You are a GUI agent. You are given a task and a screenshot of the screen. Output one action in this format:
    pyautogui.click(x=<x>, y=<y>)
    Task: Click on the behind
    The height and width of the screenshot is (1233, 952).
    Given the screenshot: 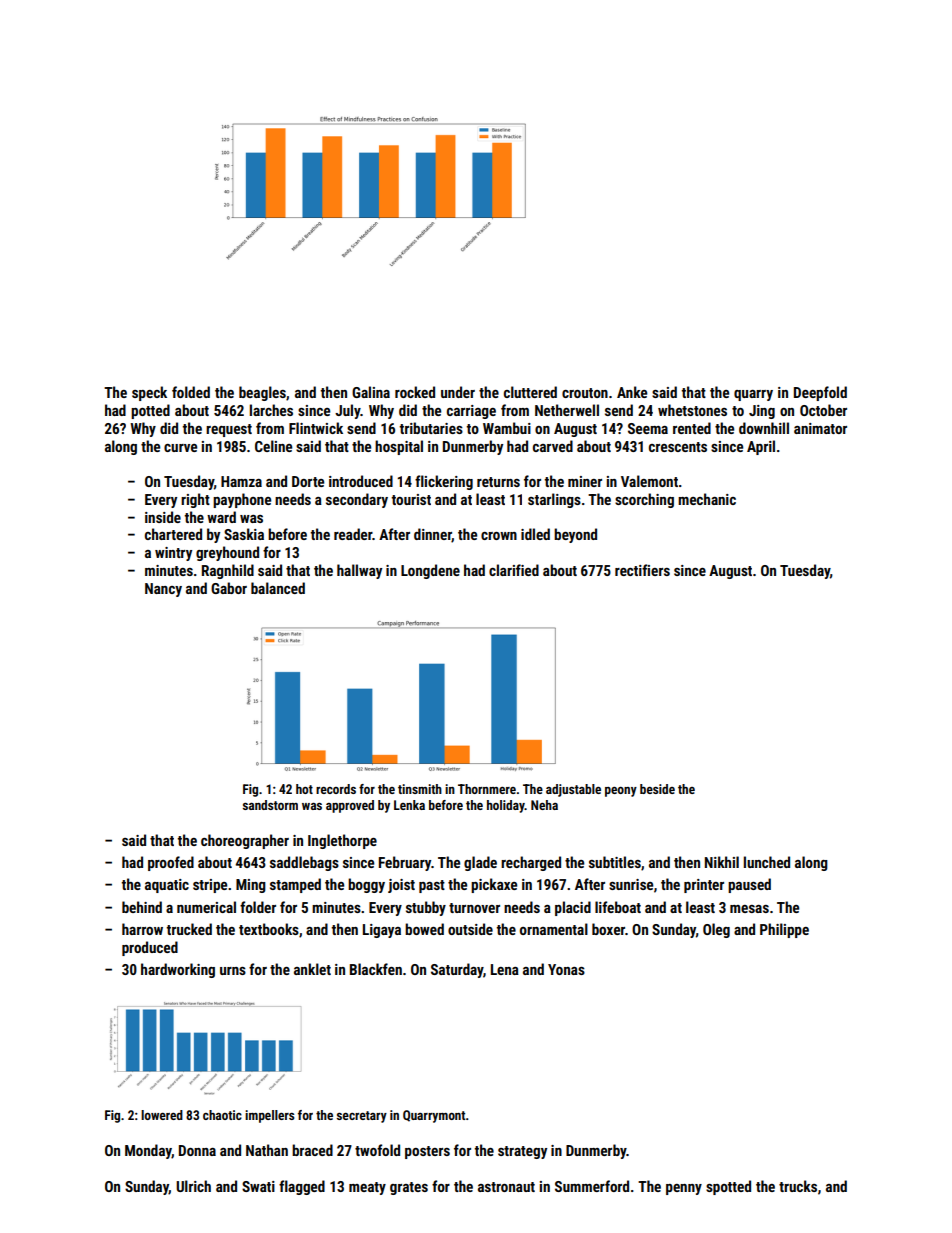 What is the action you would take?
    pyautogui.click(x=142, y=907)
